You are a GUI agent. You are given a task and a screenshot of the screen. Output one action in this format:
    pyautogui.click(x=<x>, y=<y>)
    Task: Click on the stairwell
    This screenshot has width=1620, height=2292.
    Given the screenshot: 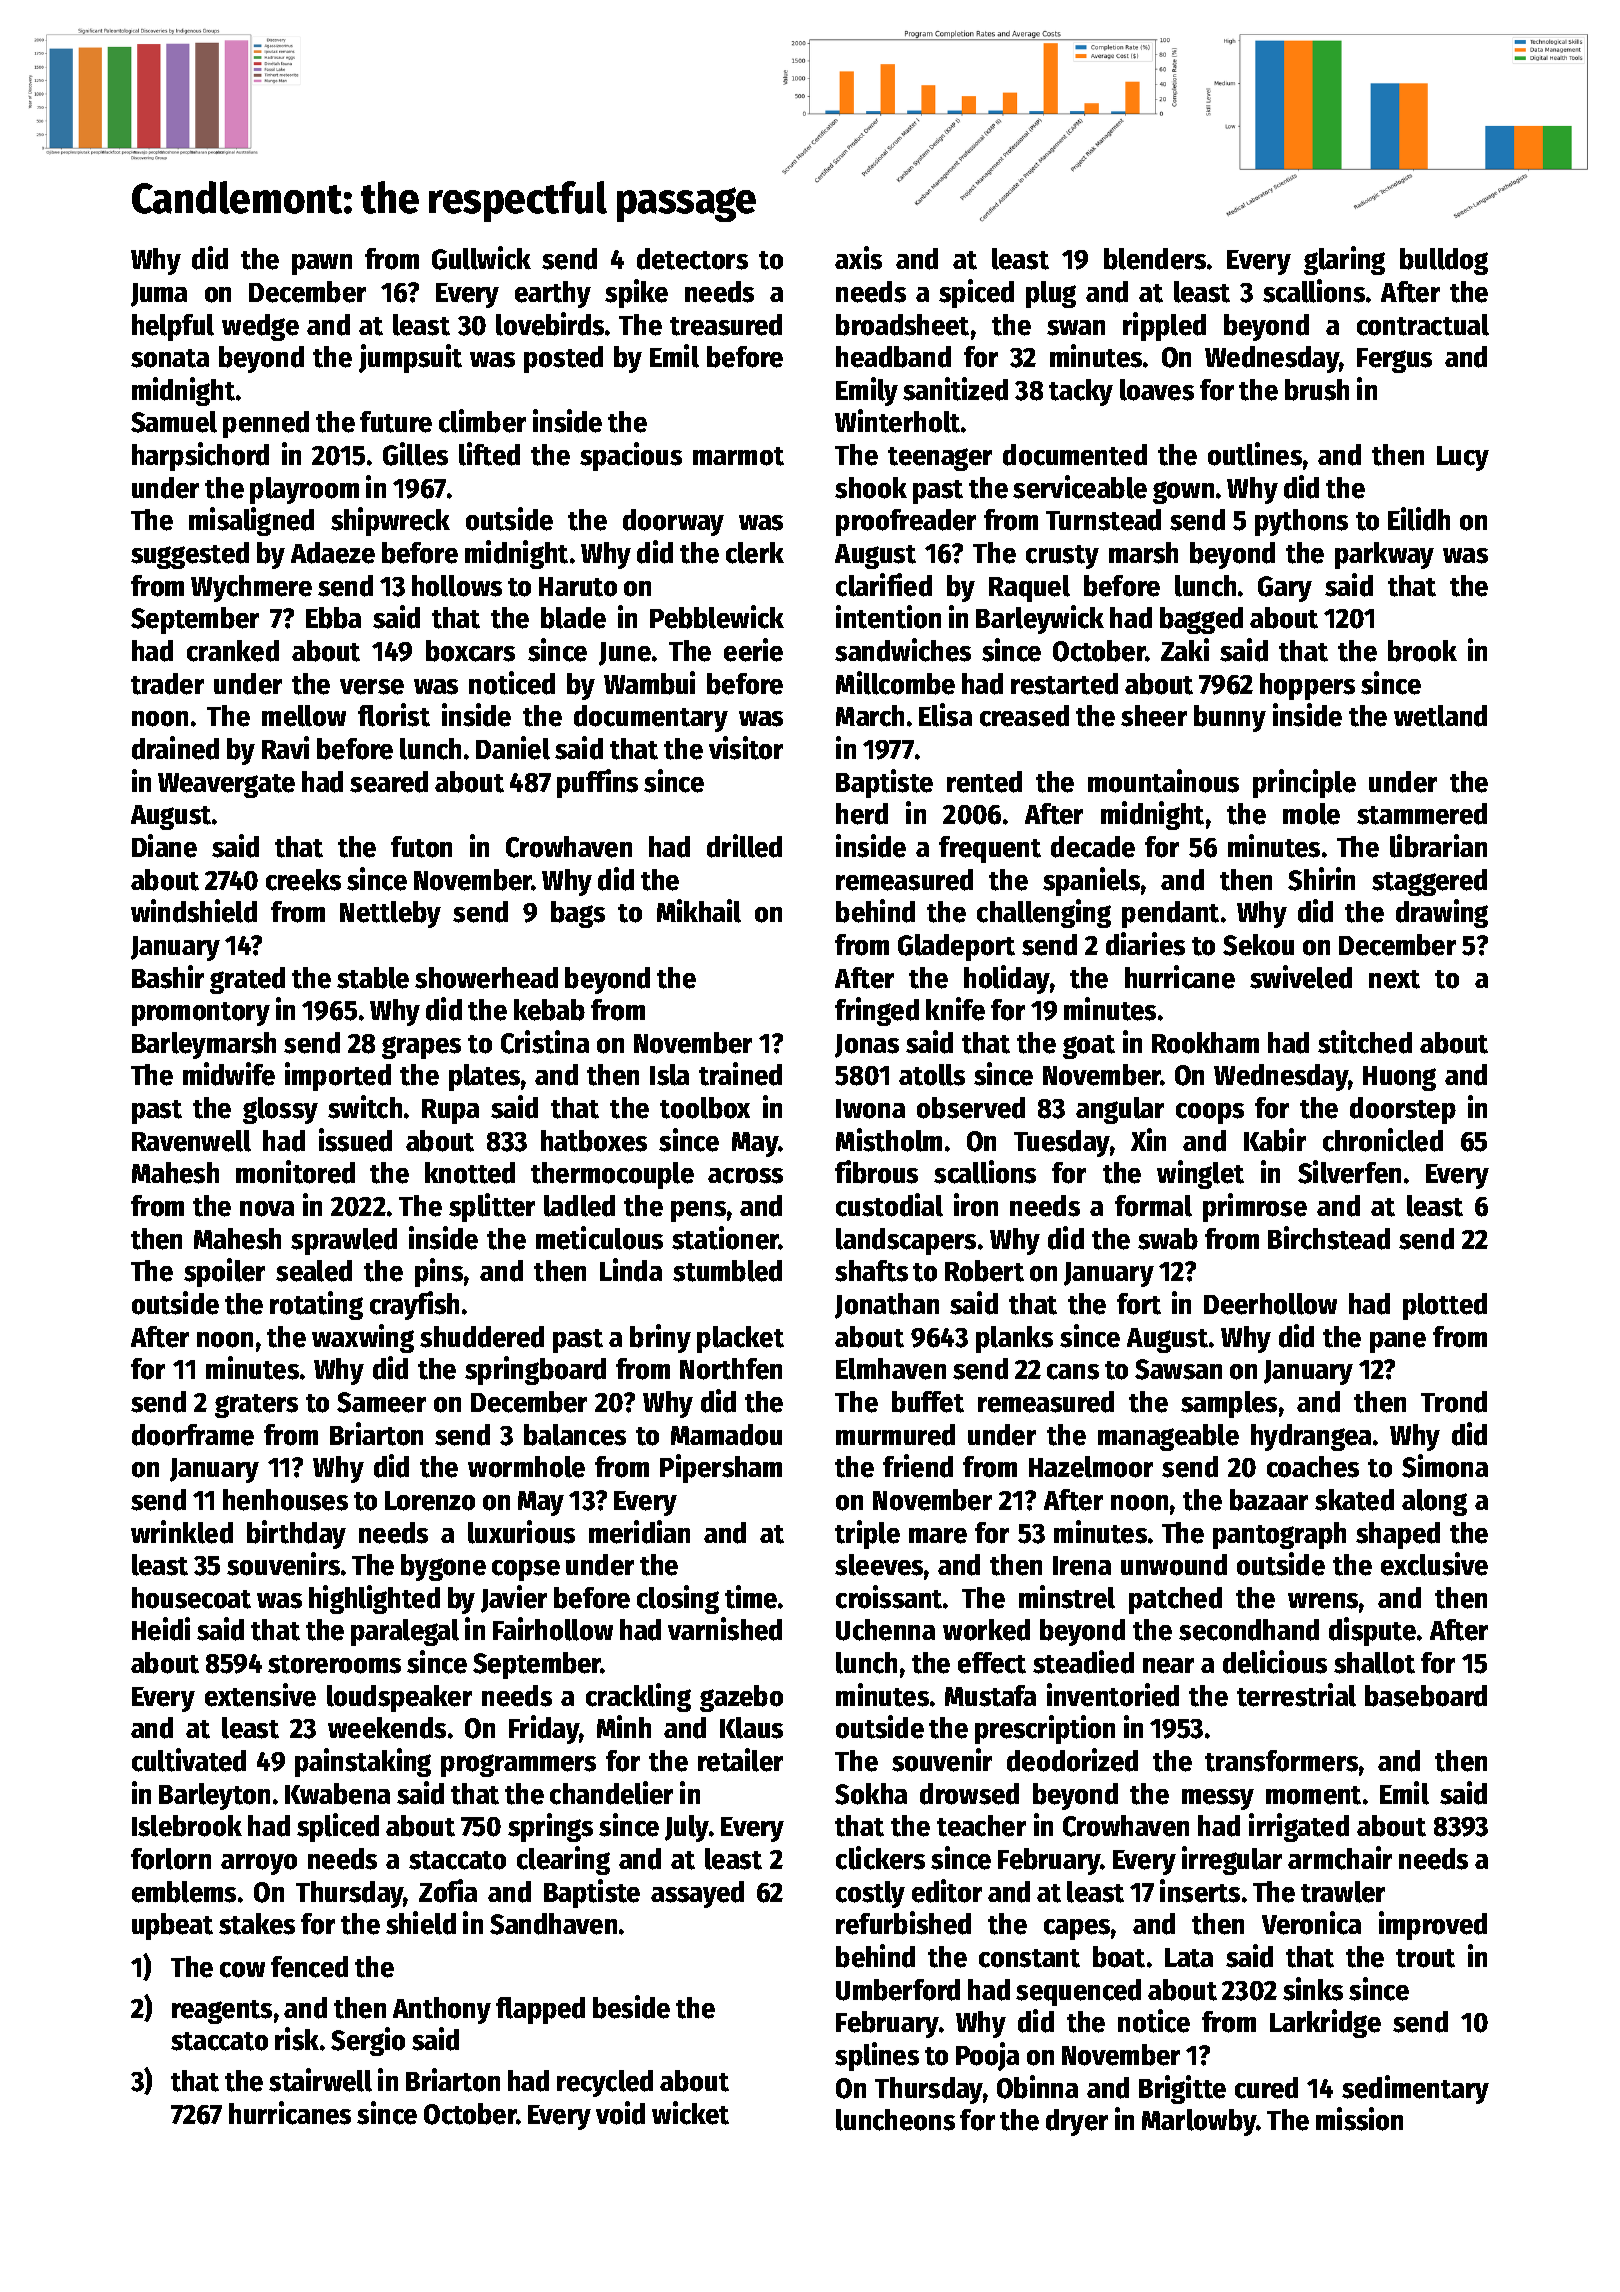 What is the action you would take?
    pyautogui.click(x=320, y=2080)
